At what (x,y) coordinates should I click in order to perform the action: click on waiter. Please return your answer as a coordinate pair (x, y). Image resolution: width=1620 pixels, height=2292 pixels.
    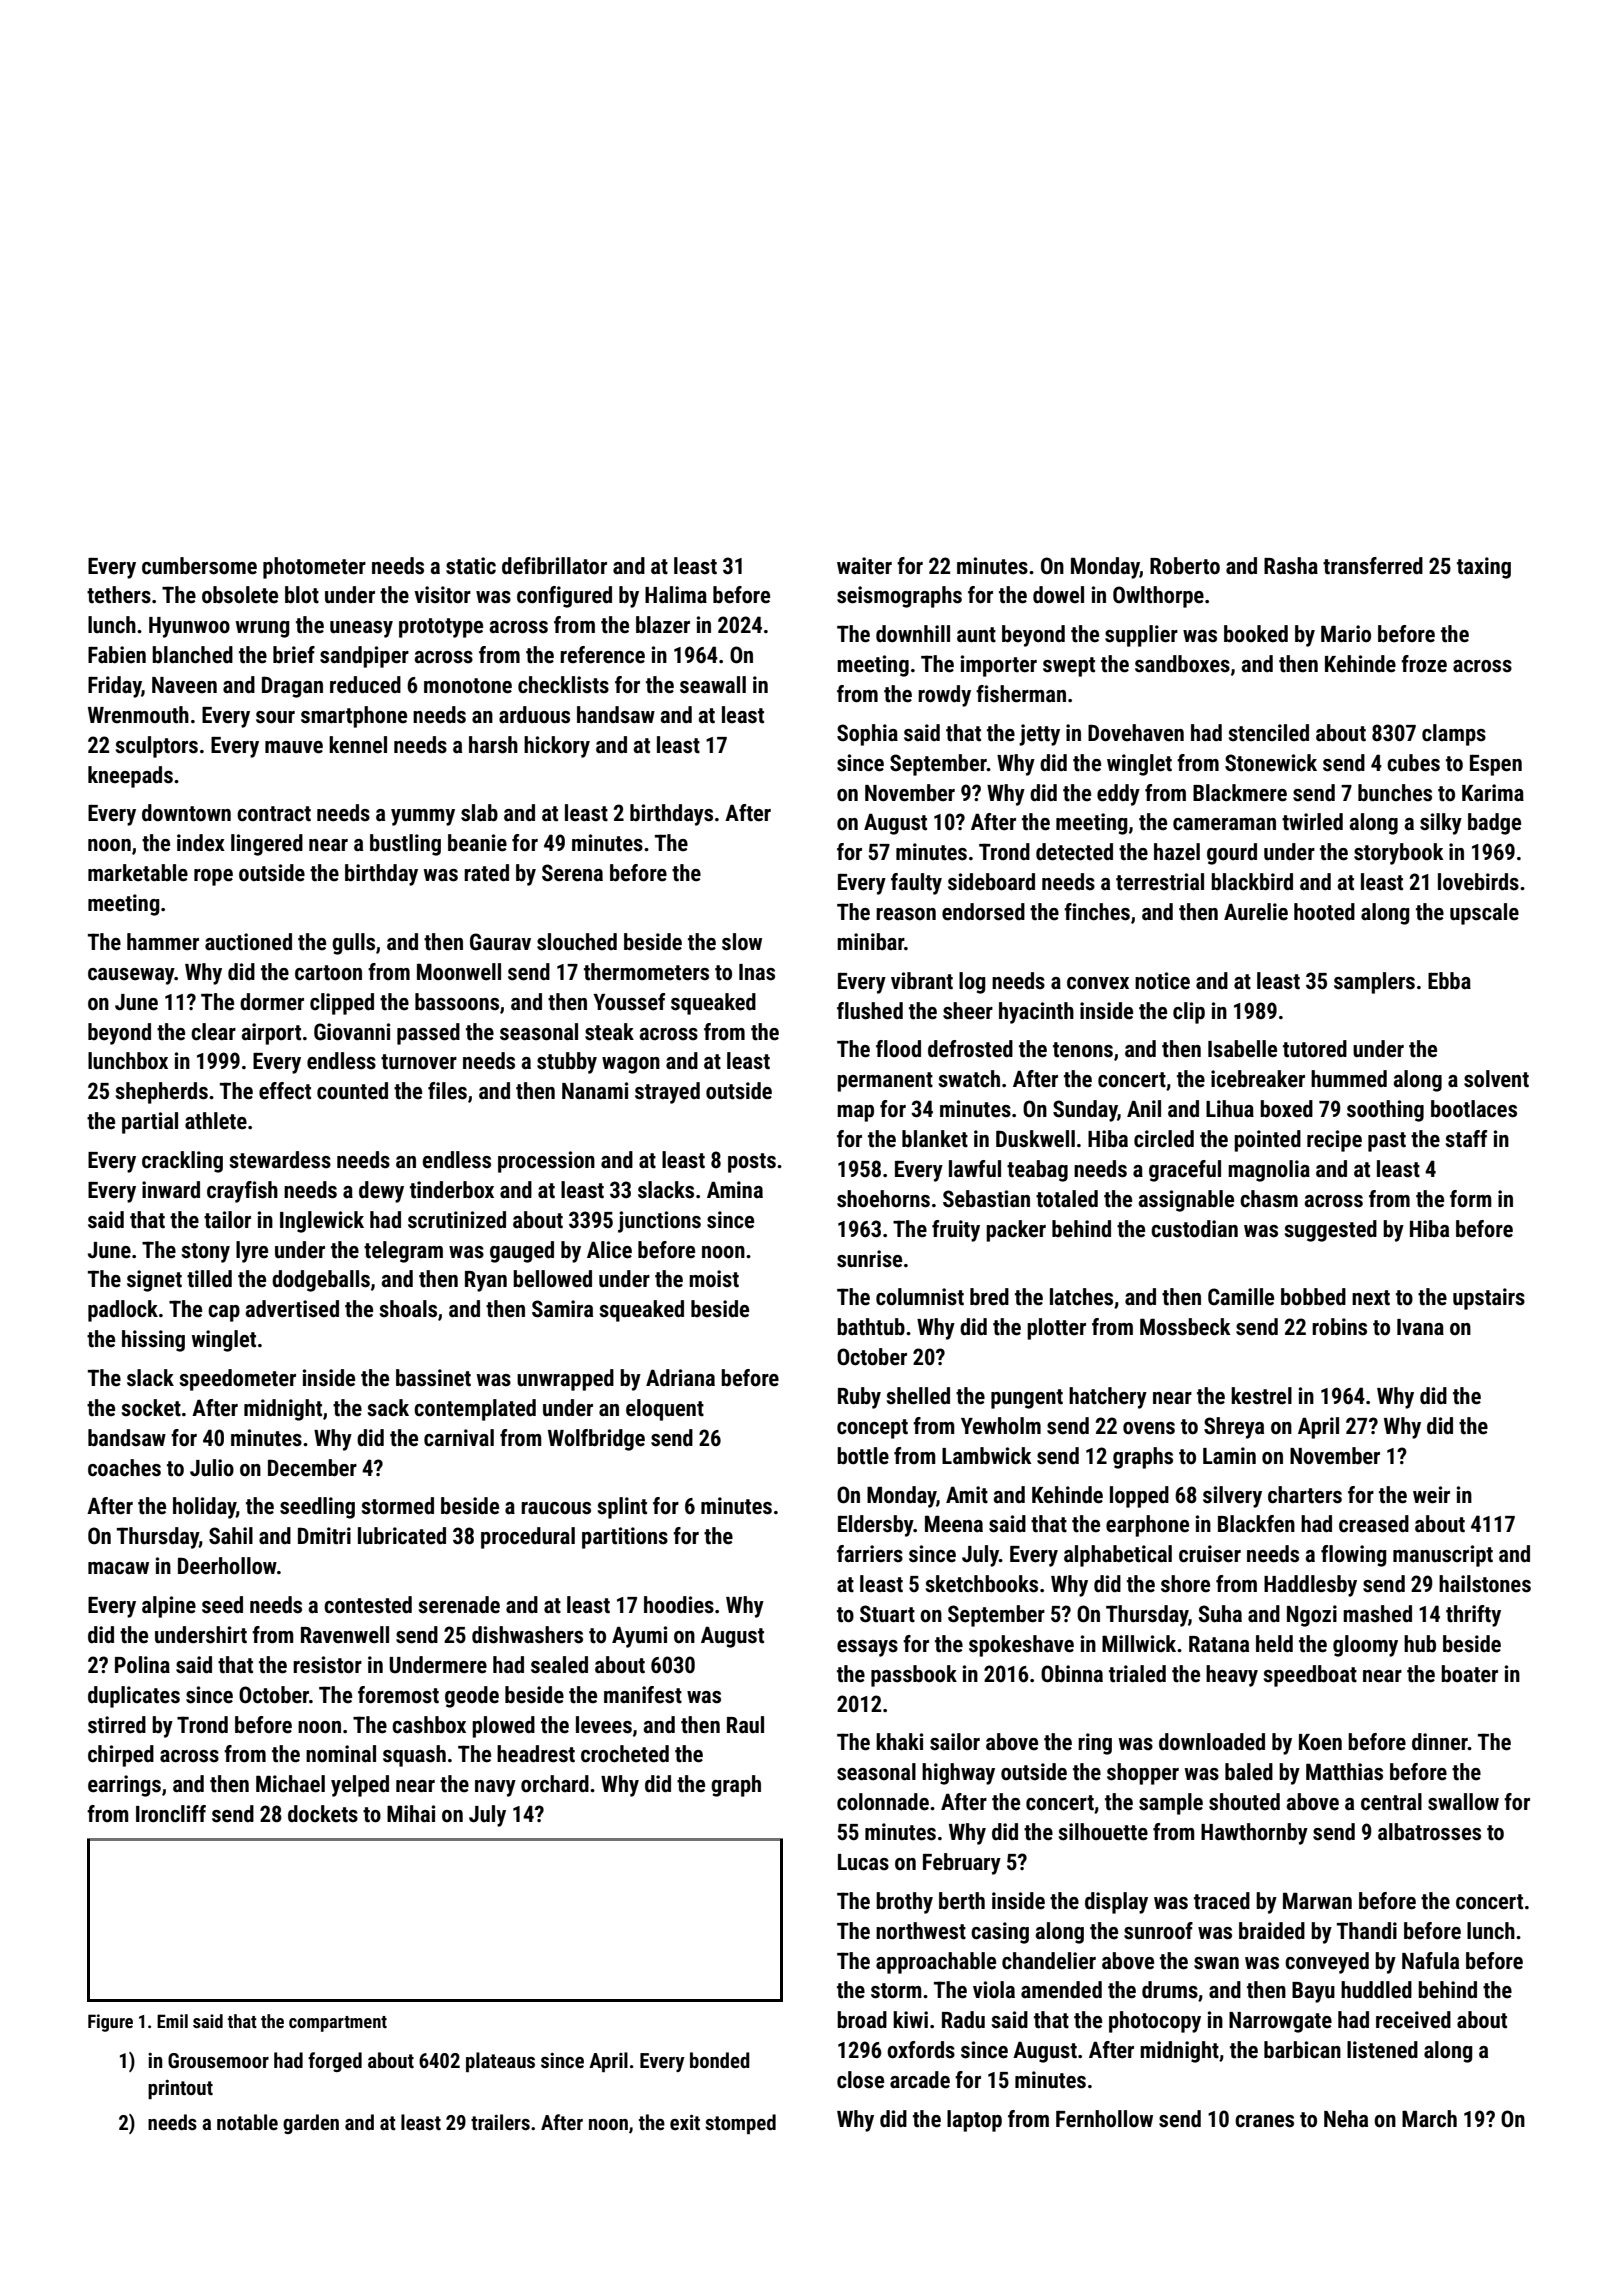
    Looking at the image, I should click on (864, 566).
